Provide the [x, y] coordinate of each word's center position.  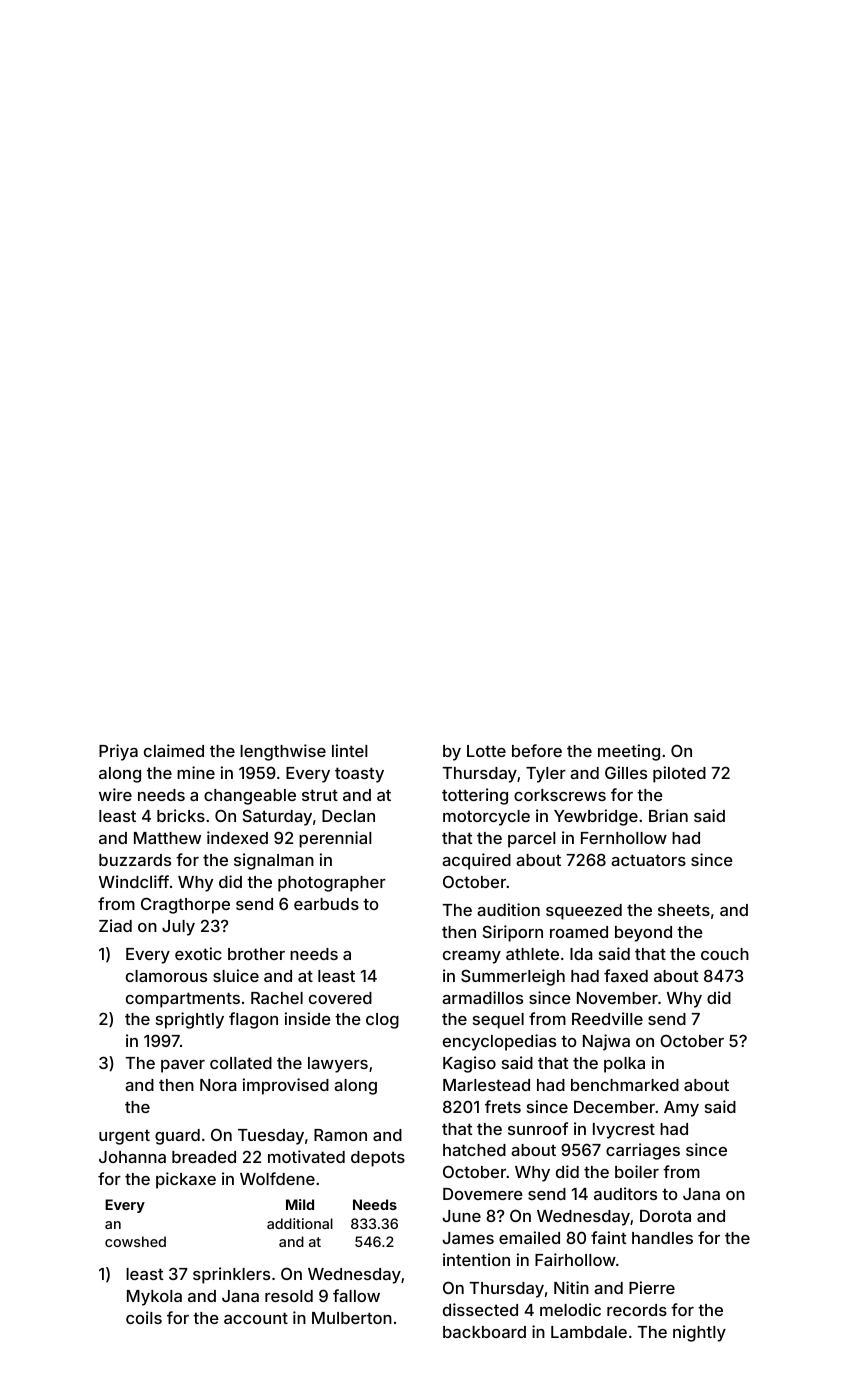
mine [196, 772]
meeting [629, 752]
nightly [699, 1333]
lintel [350, 750]
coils [144, 1317]
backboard [484, 1332]
